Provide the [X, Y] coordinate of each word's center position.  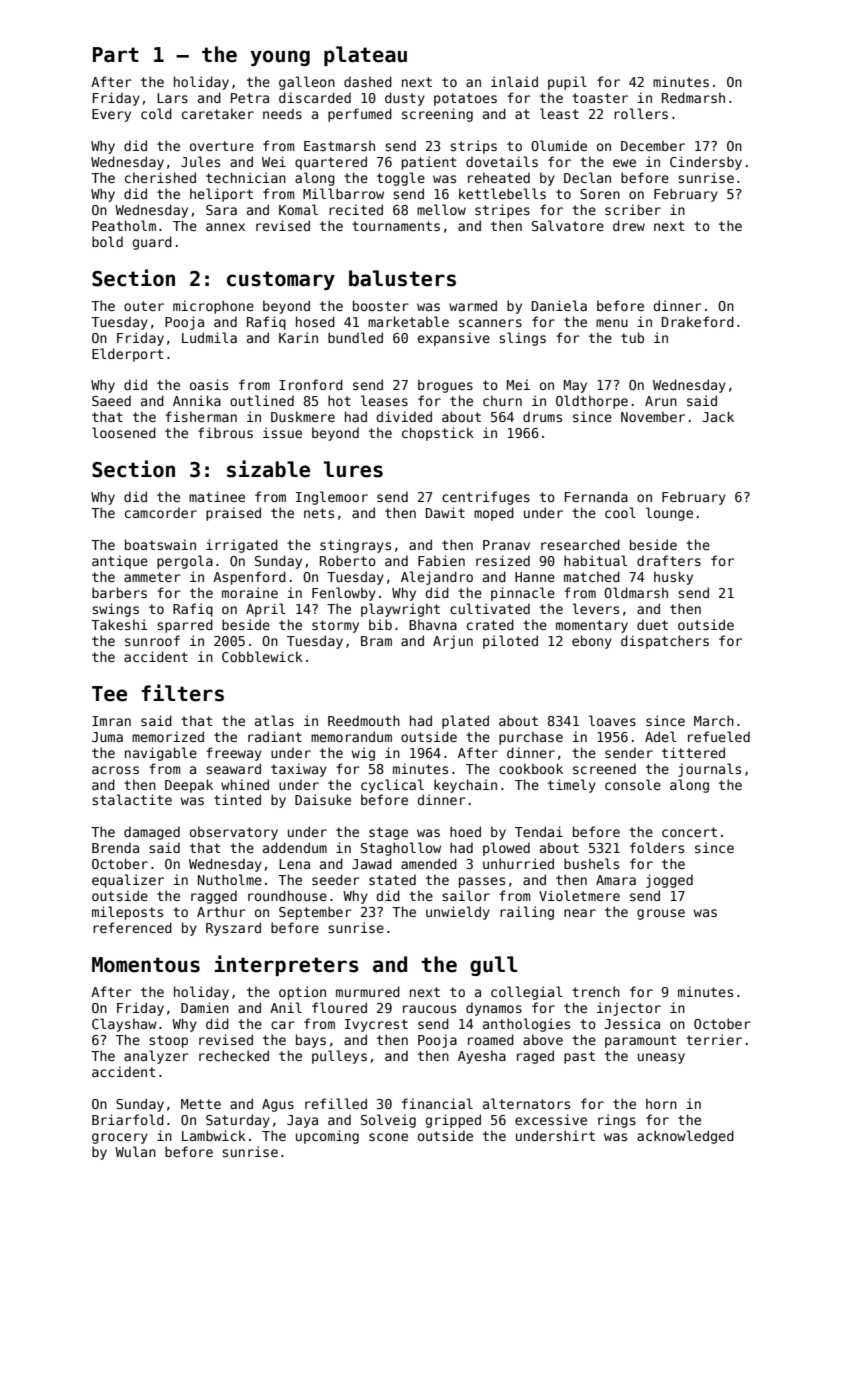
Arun [661, 401]
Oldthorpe [592, 402]
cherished [160, 177]
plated [465, 722]
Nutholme [230, 879]
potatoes [465, 99]
